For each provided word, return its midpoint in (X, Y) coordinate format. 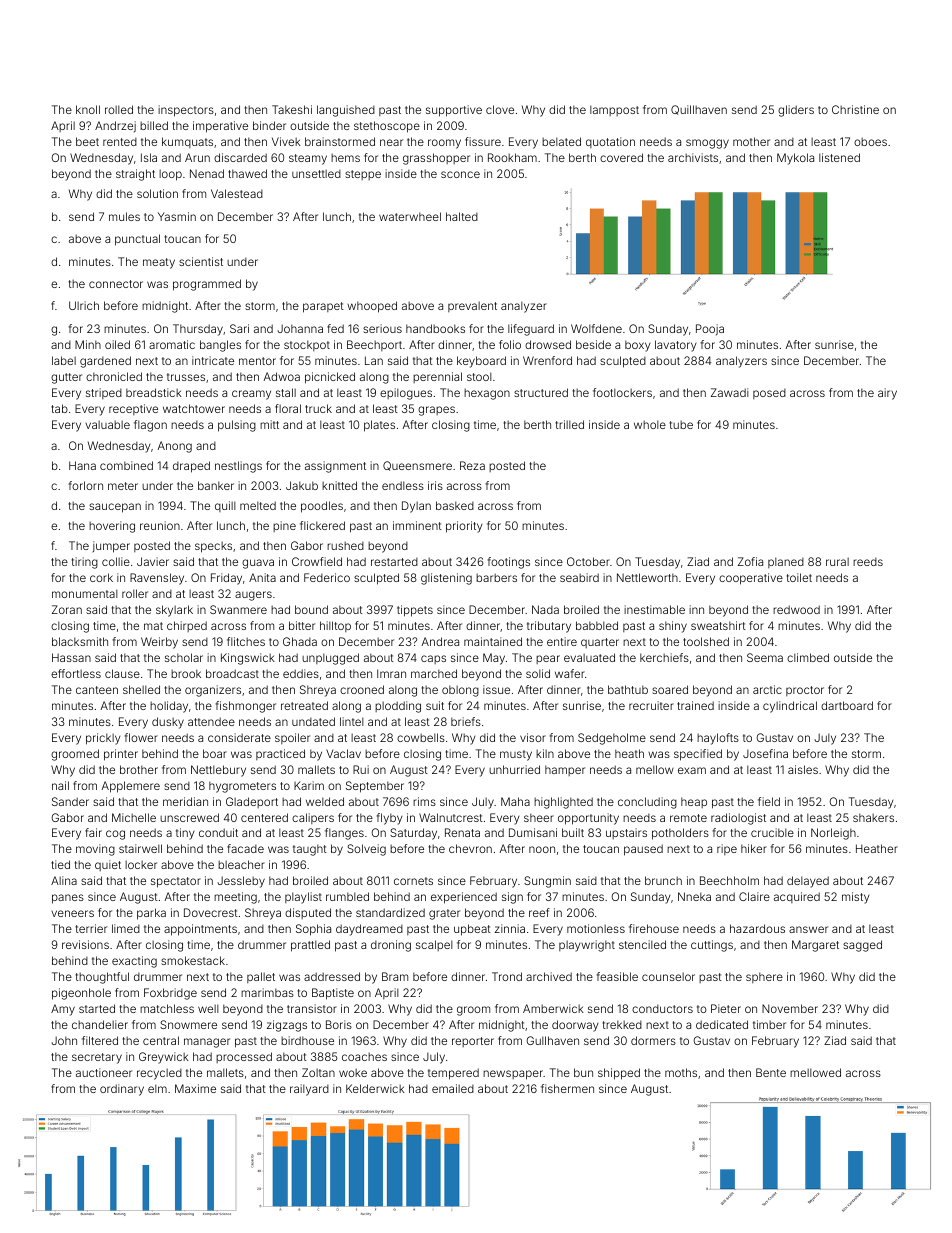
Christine (855, 109)
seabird (579, 577)
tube (681, 424)
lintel (352, 721)
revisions (85, 944)
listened (839, 157)
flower (141, 737)
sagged (862, 946)
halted (462, 216)
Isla (149, 157)
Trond (507, 976)
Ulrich (84, 305)
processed (244, 1057)
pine (284, 526)
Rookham (512, 157)
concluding (647, 803)
